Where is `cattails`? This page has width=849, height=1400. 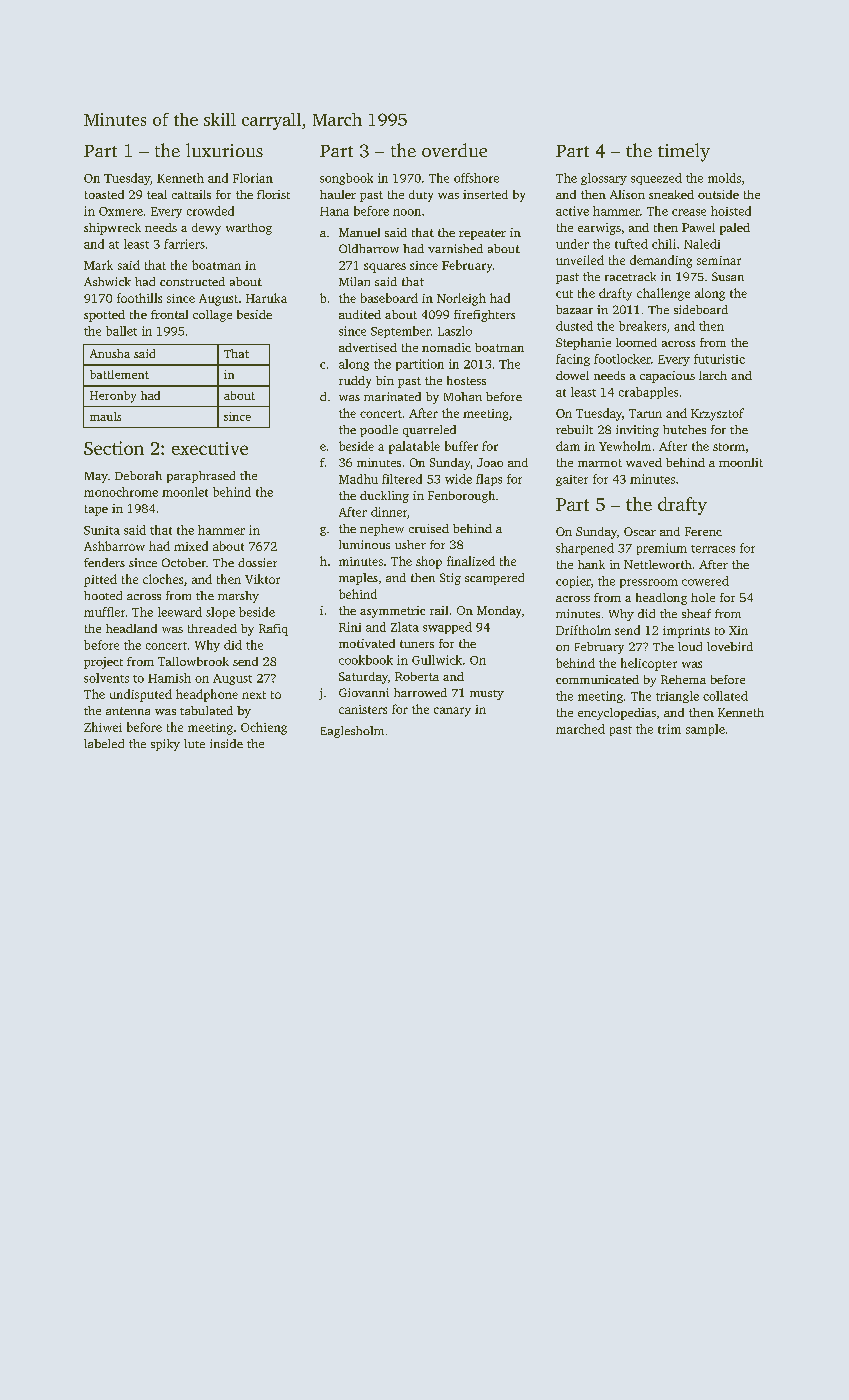 cattails is located at coordinates (191, 194).
